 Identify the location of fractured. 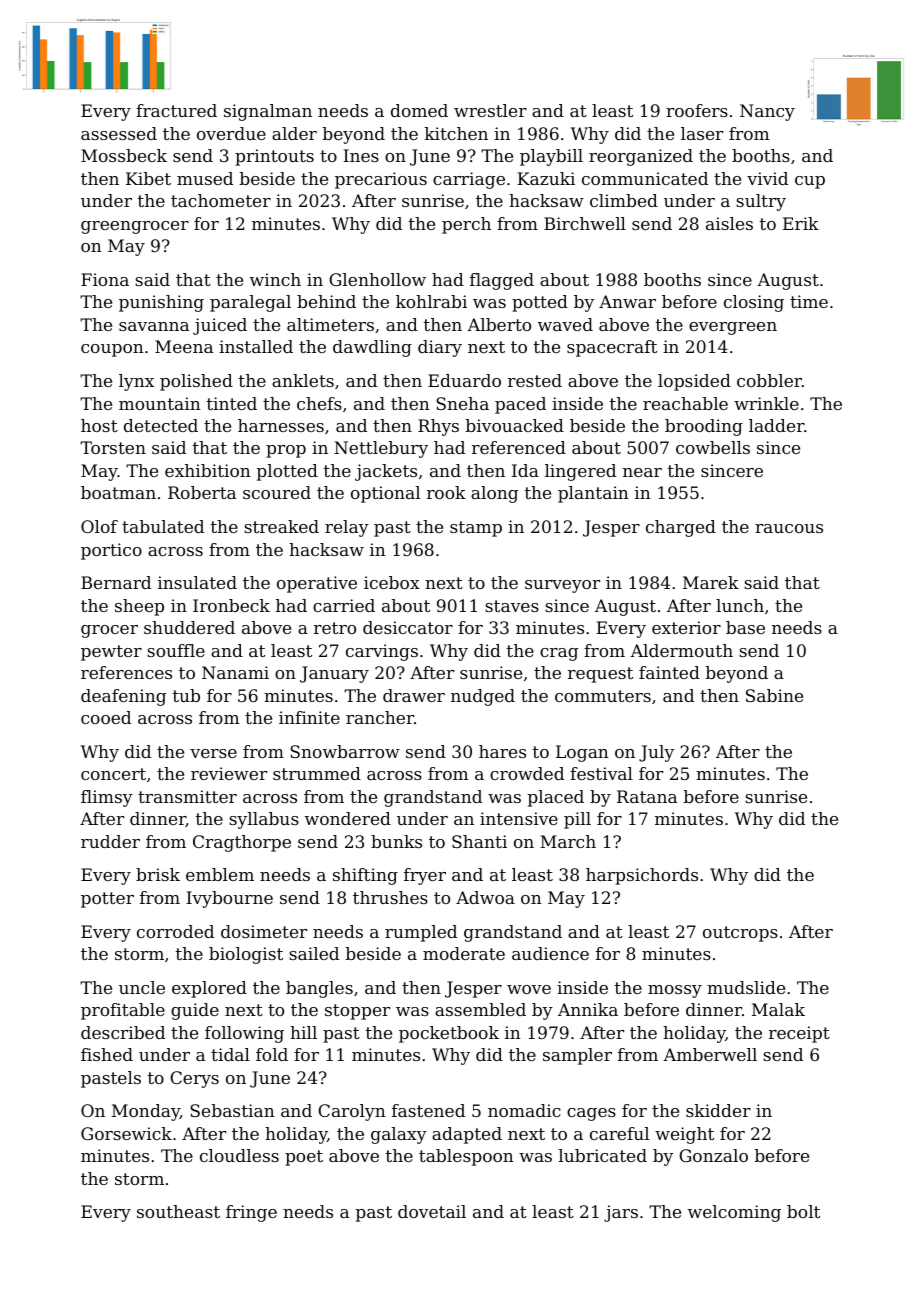
(176, 110).
